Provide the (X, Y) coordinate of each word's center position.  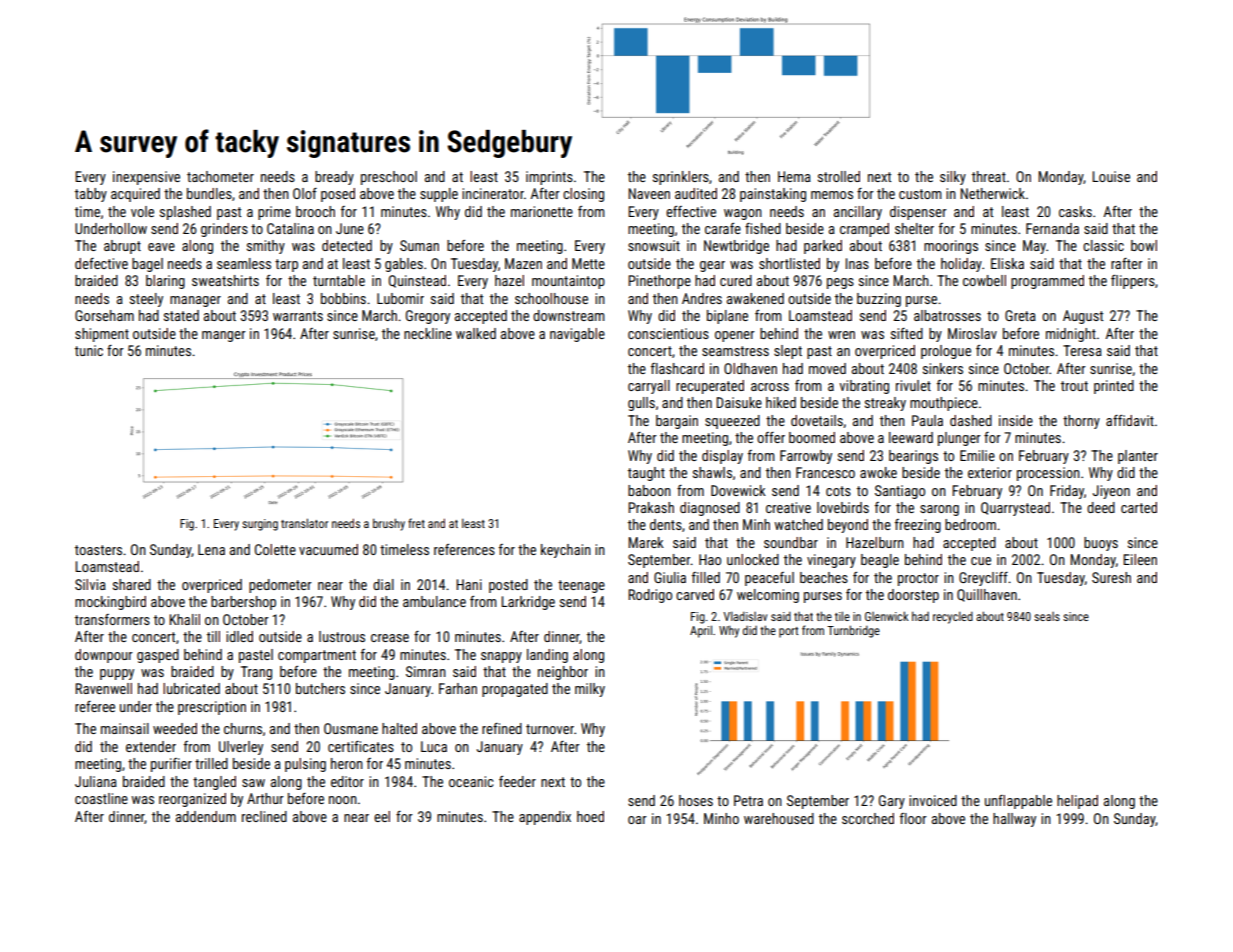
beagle (880, 561)
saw (253, 783)
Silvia (90, 584)
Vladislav (745, 616)
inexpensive (146, 178)
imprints (549, 178)
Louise (1111, 176)
